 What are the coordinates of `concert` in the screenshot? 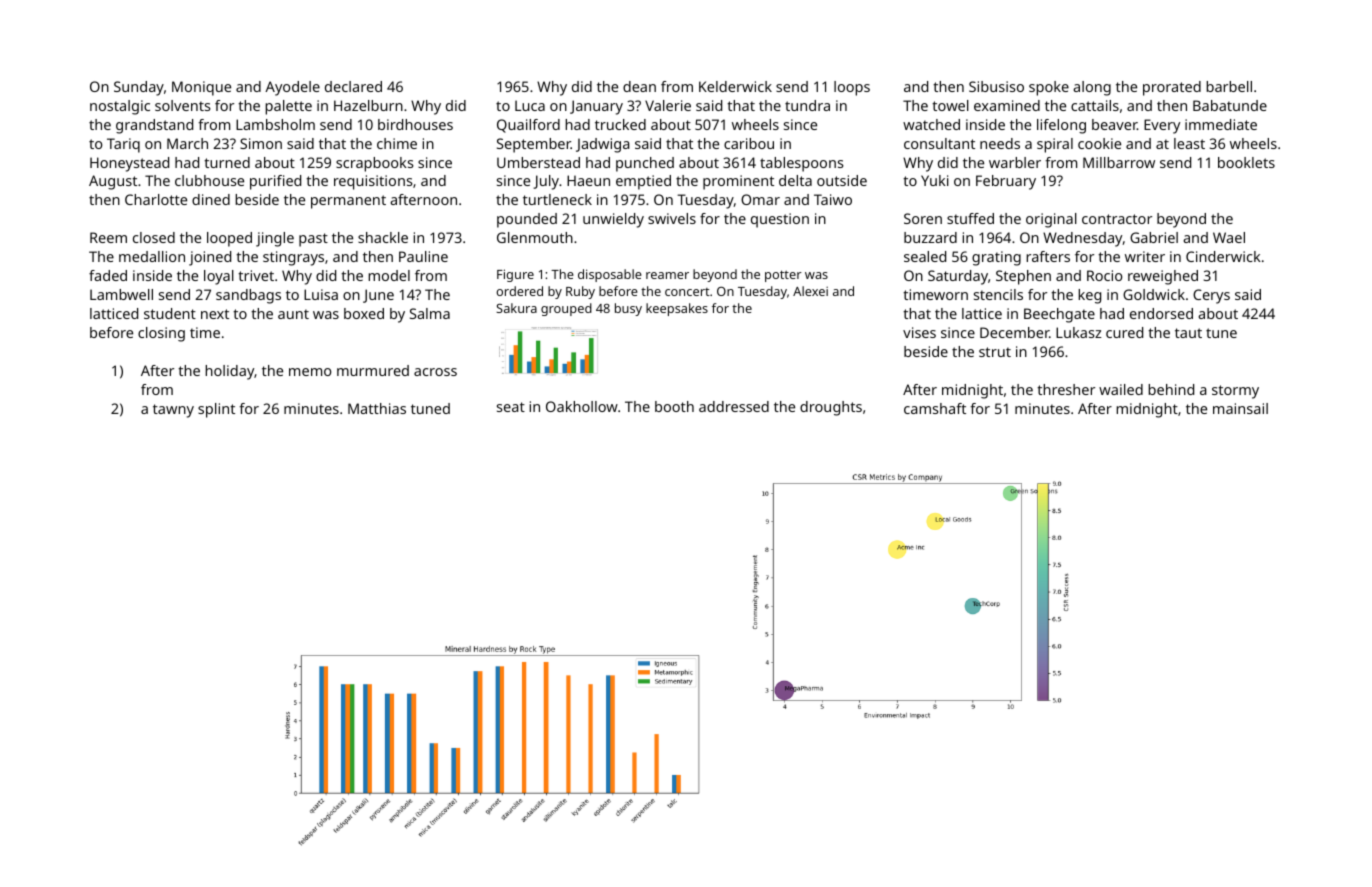 It's located at (687, 292).
